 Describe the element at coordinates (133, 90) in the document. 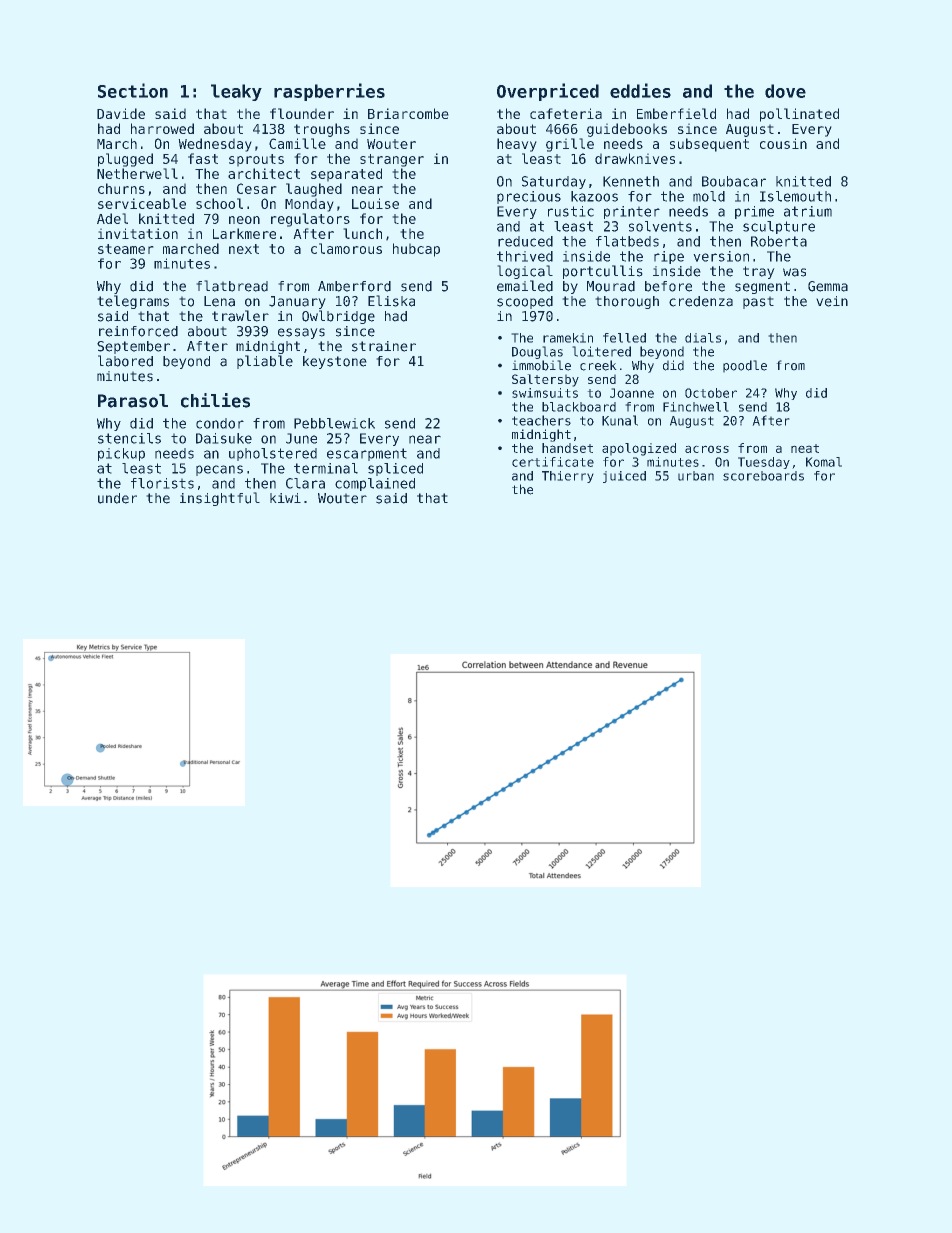

I see `Section` at that location.
